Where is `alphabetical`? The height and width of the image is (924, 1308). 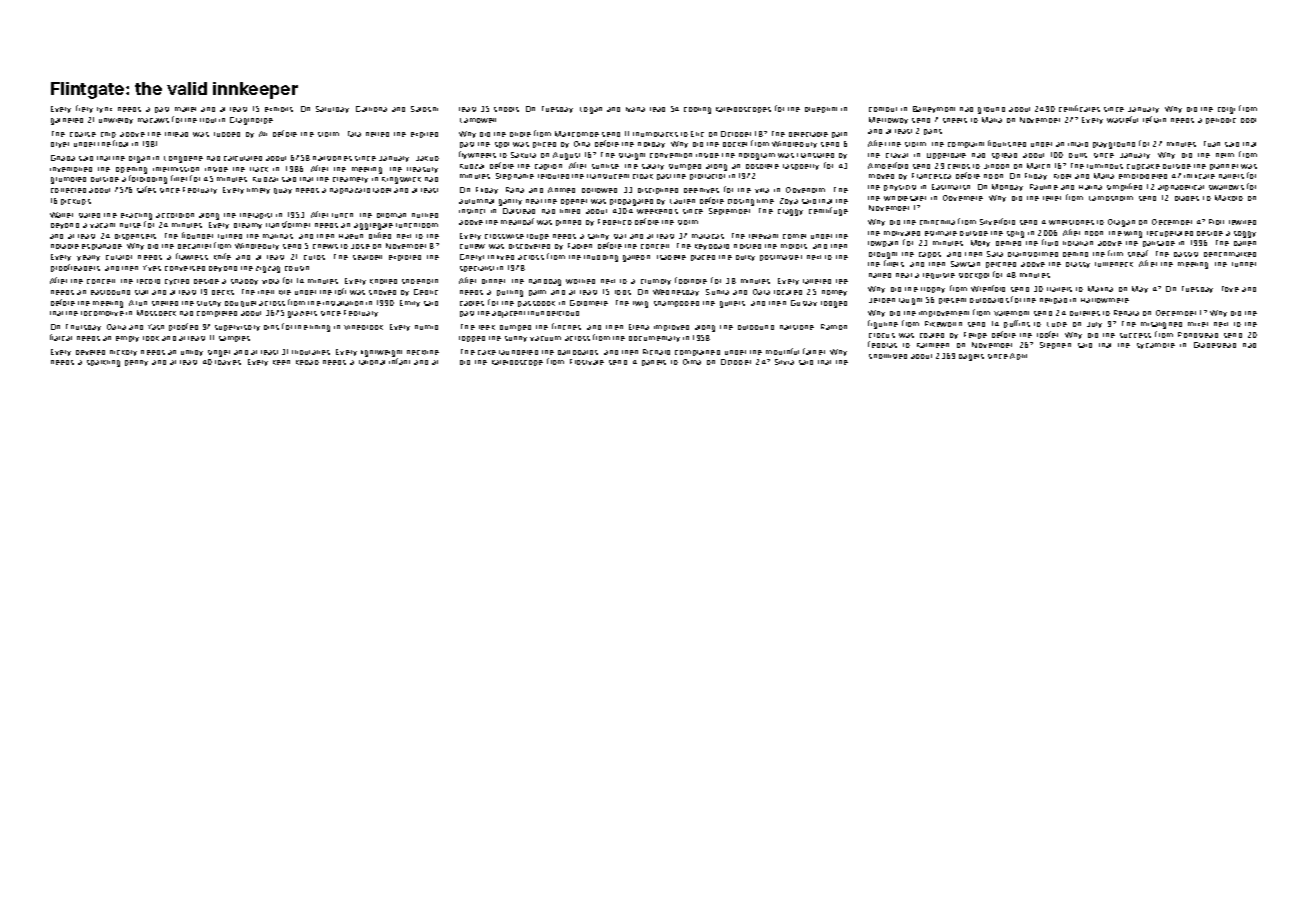
alphabetical is located at coordinates (1181, 188).
